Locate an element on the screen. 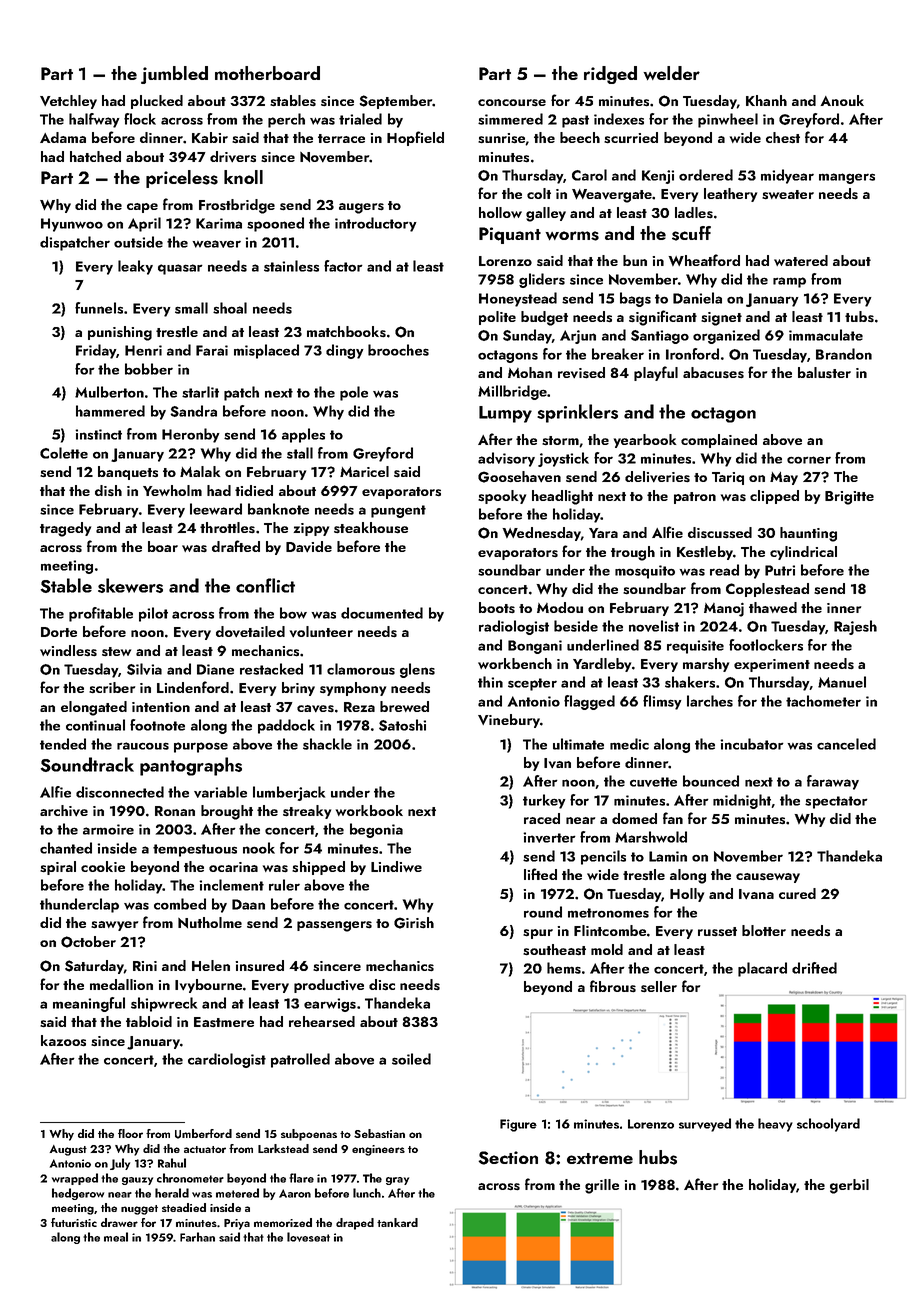  jumbled is located at coordinates (174, 75).
